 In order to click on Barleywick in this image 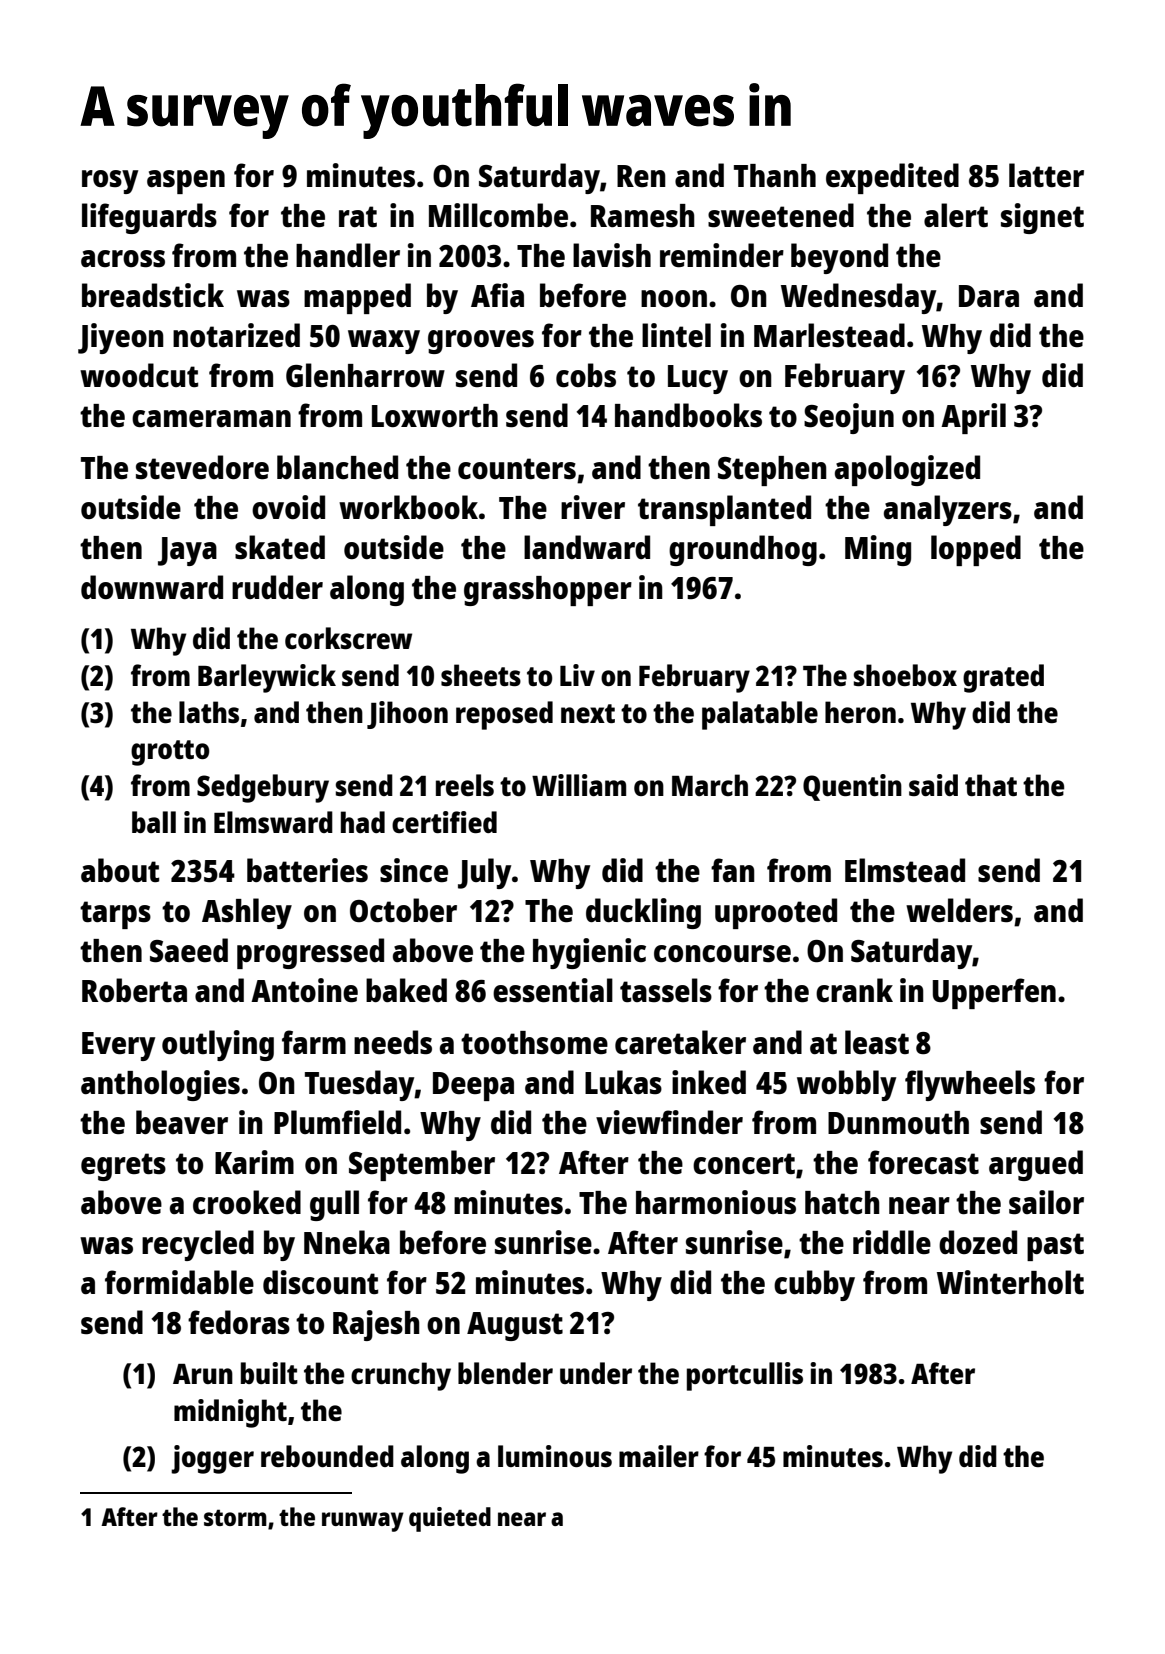, I will do `click(267, 678)`.
